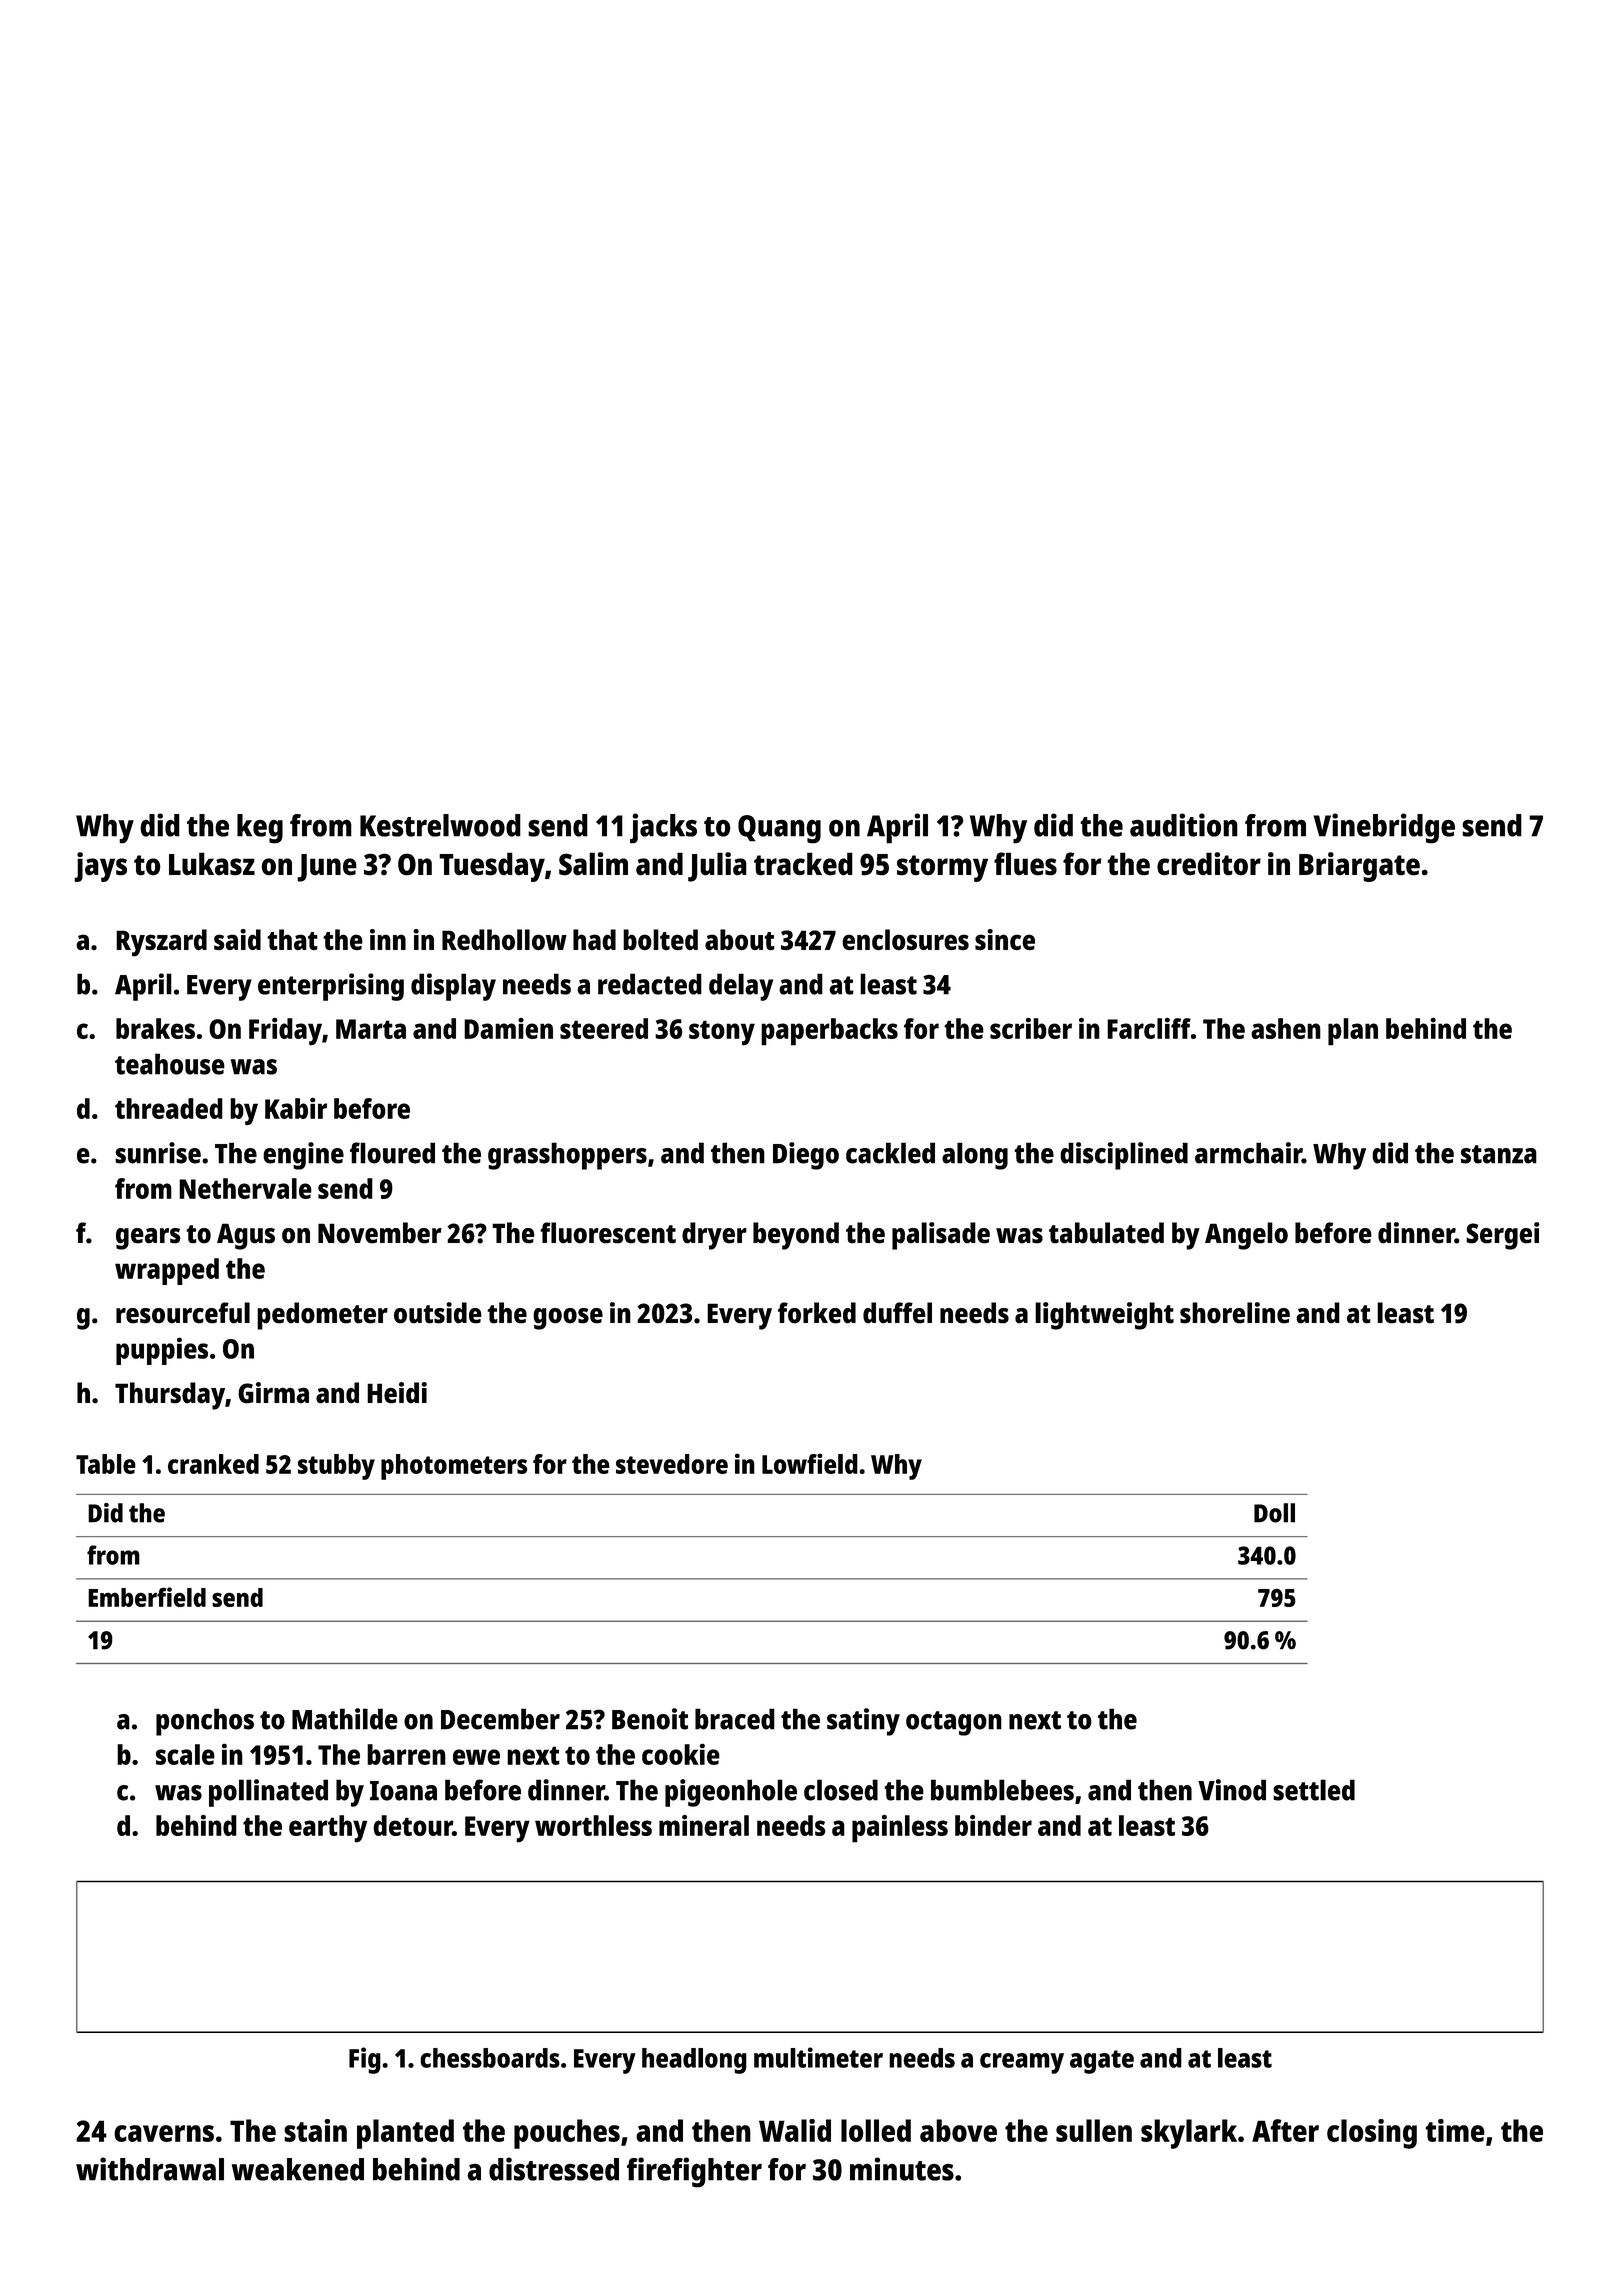  Describe the element at coordinates (1274, 1513) in the screenshot. I see `Doll` at that location.
